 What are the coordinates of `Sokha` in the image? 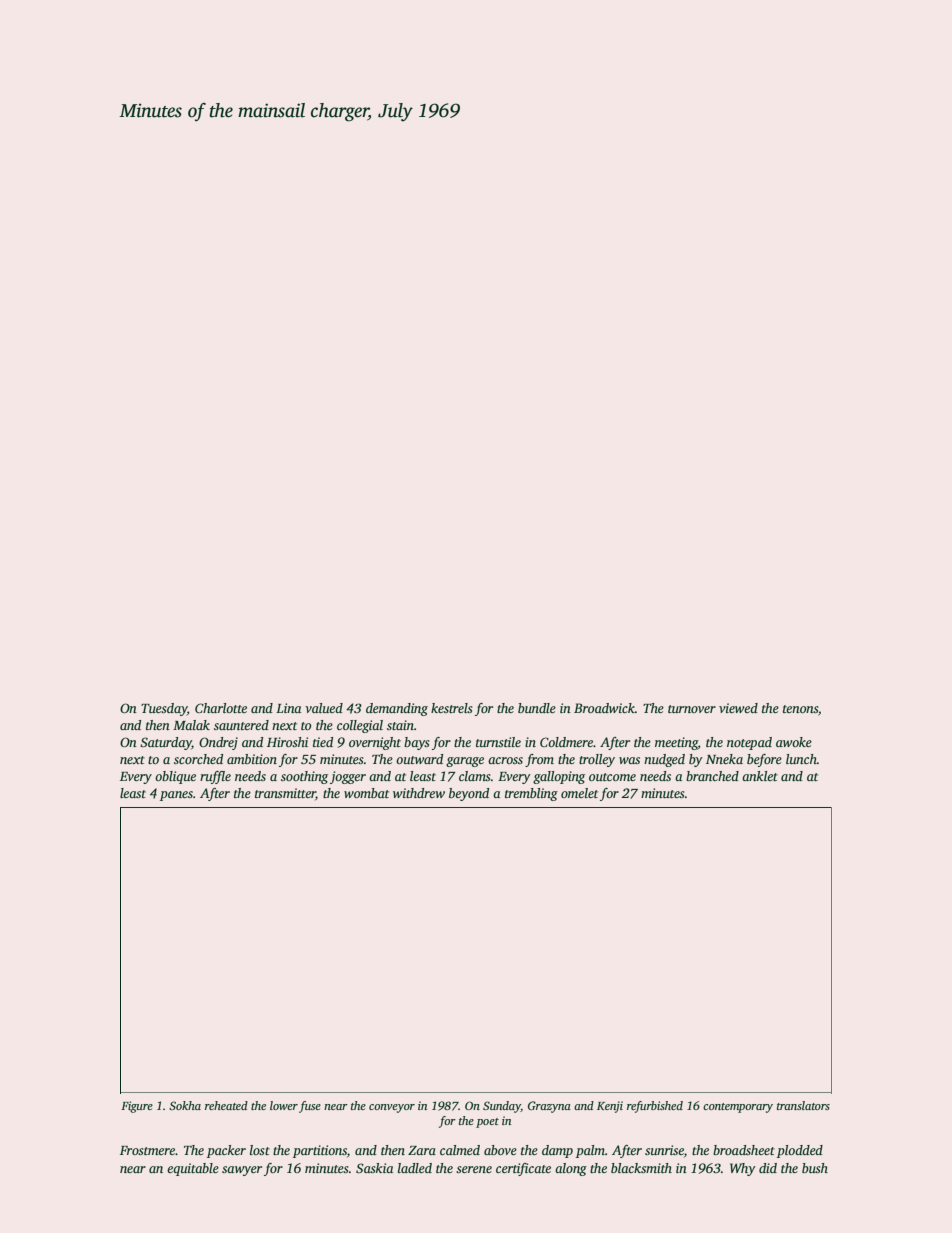 It's located at (185, 1105).
